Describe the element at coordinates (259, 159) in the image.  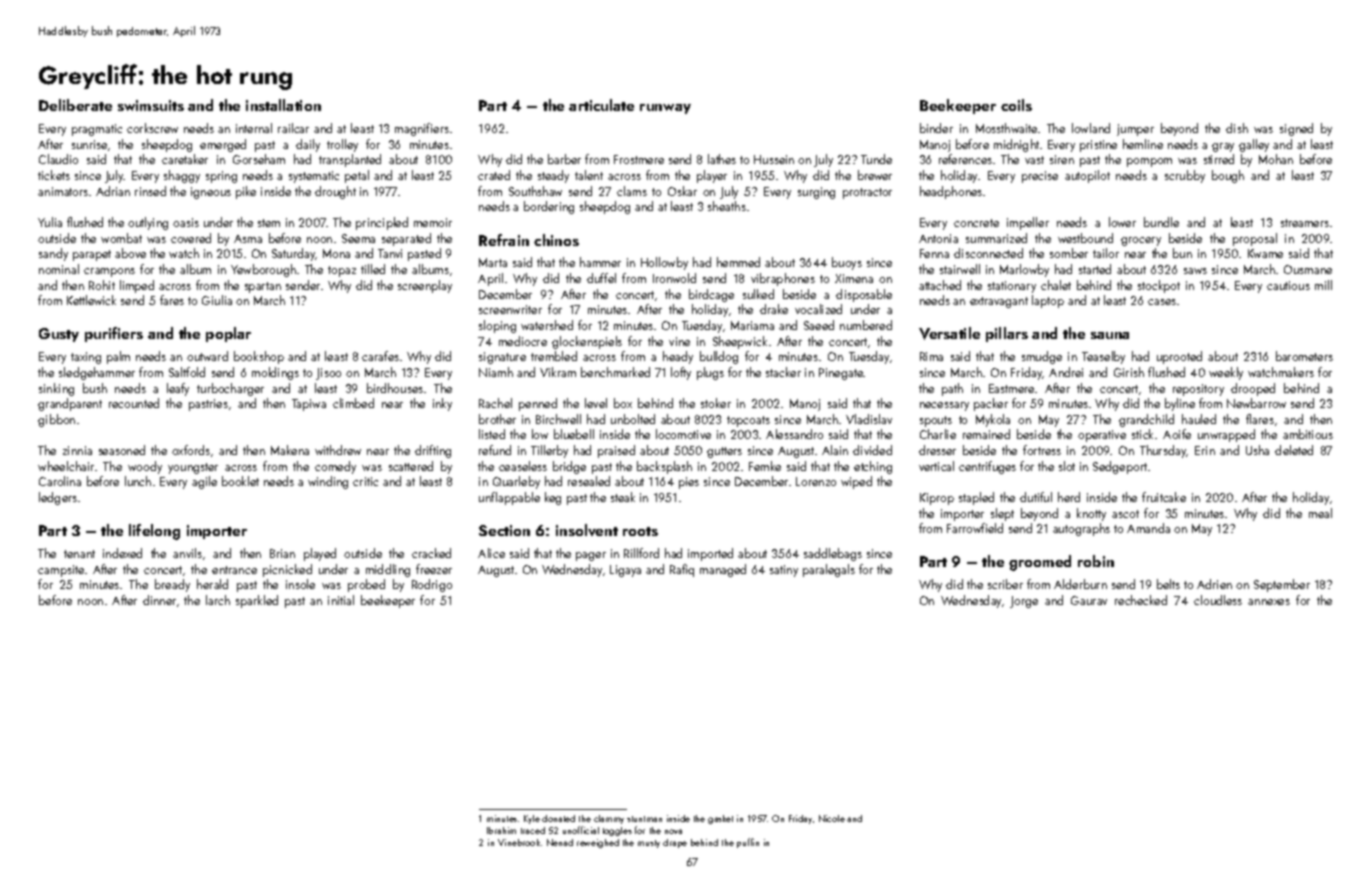
I see `Gorseham` at that location.
